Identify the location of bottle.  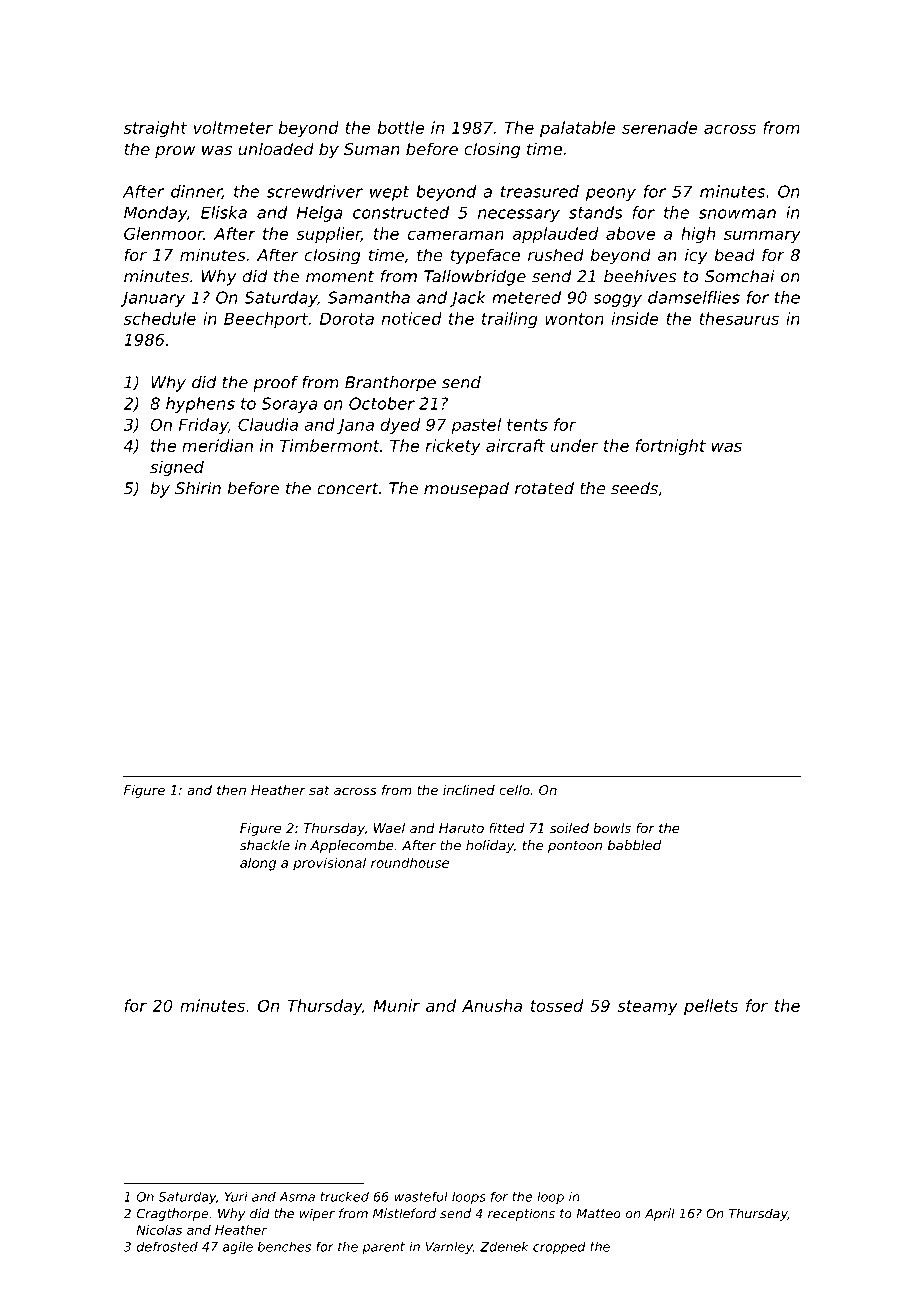
(400, 127).
